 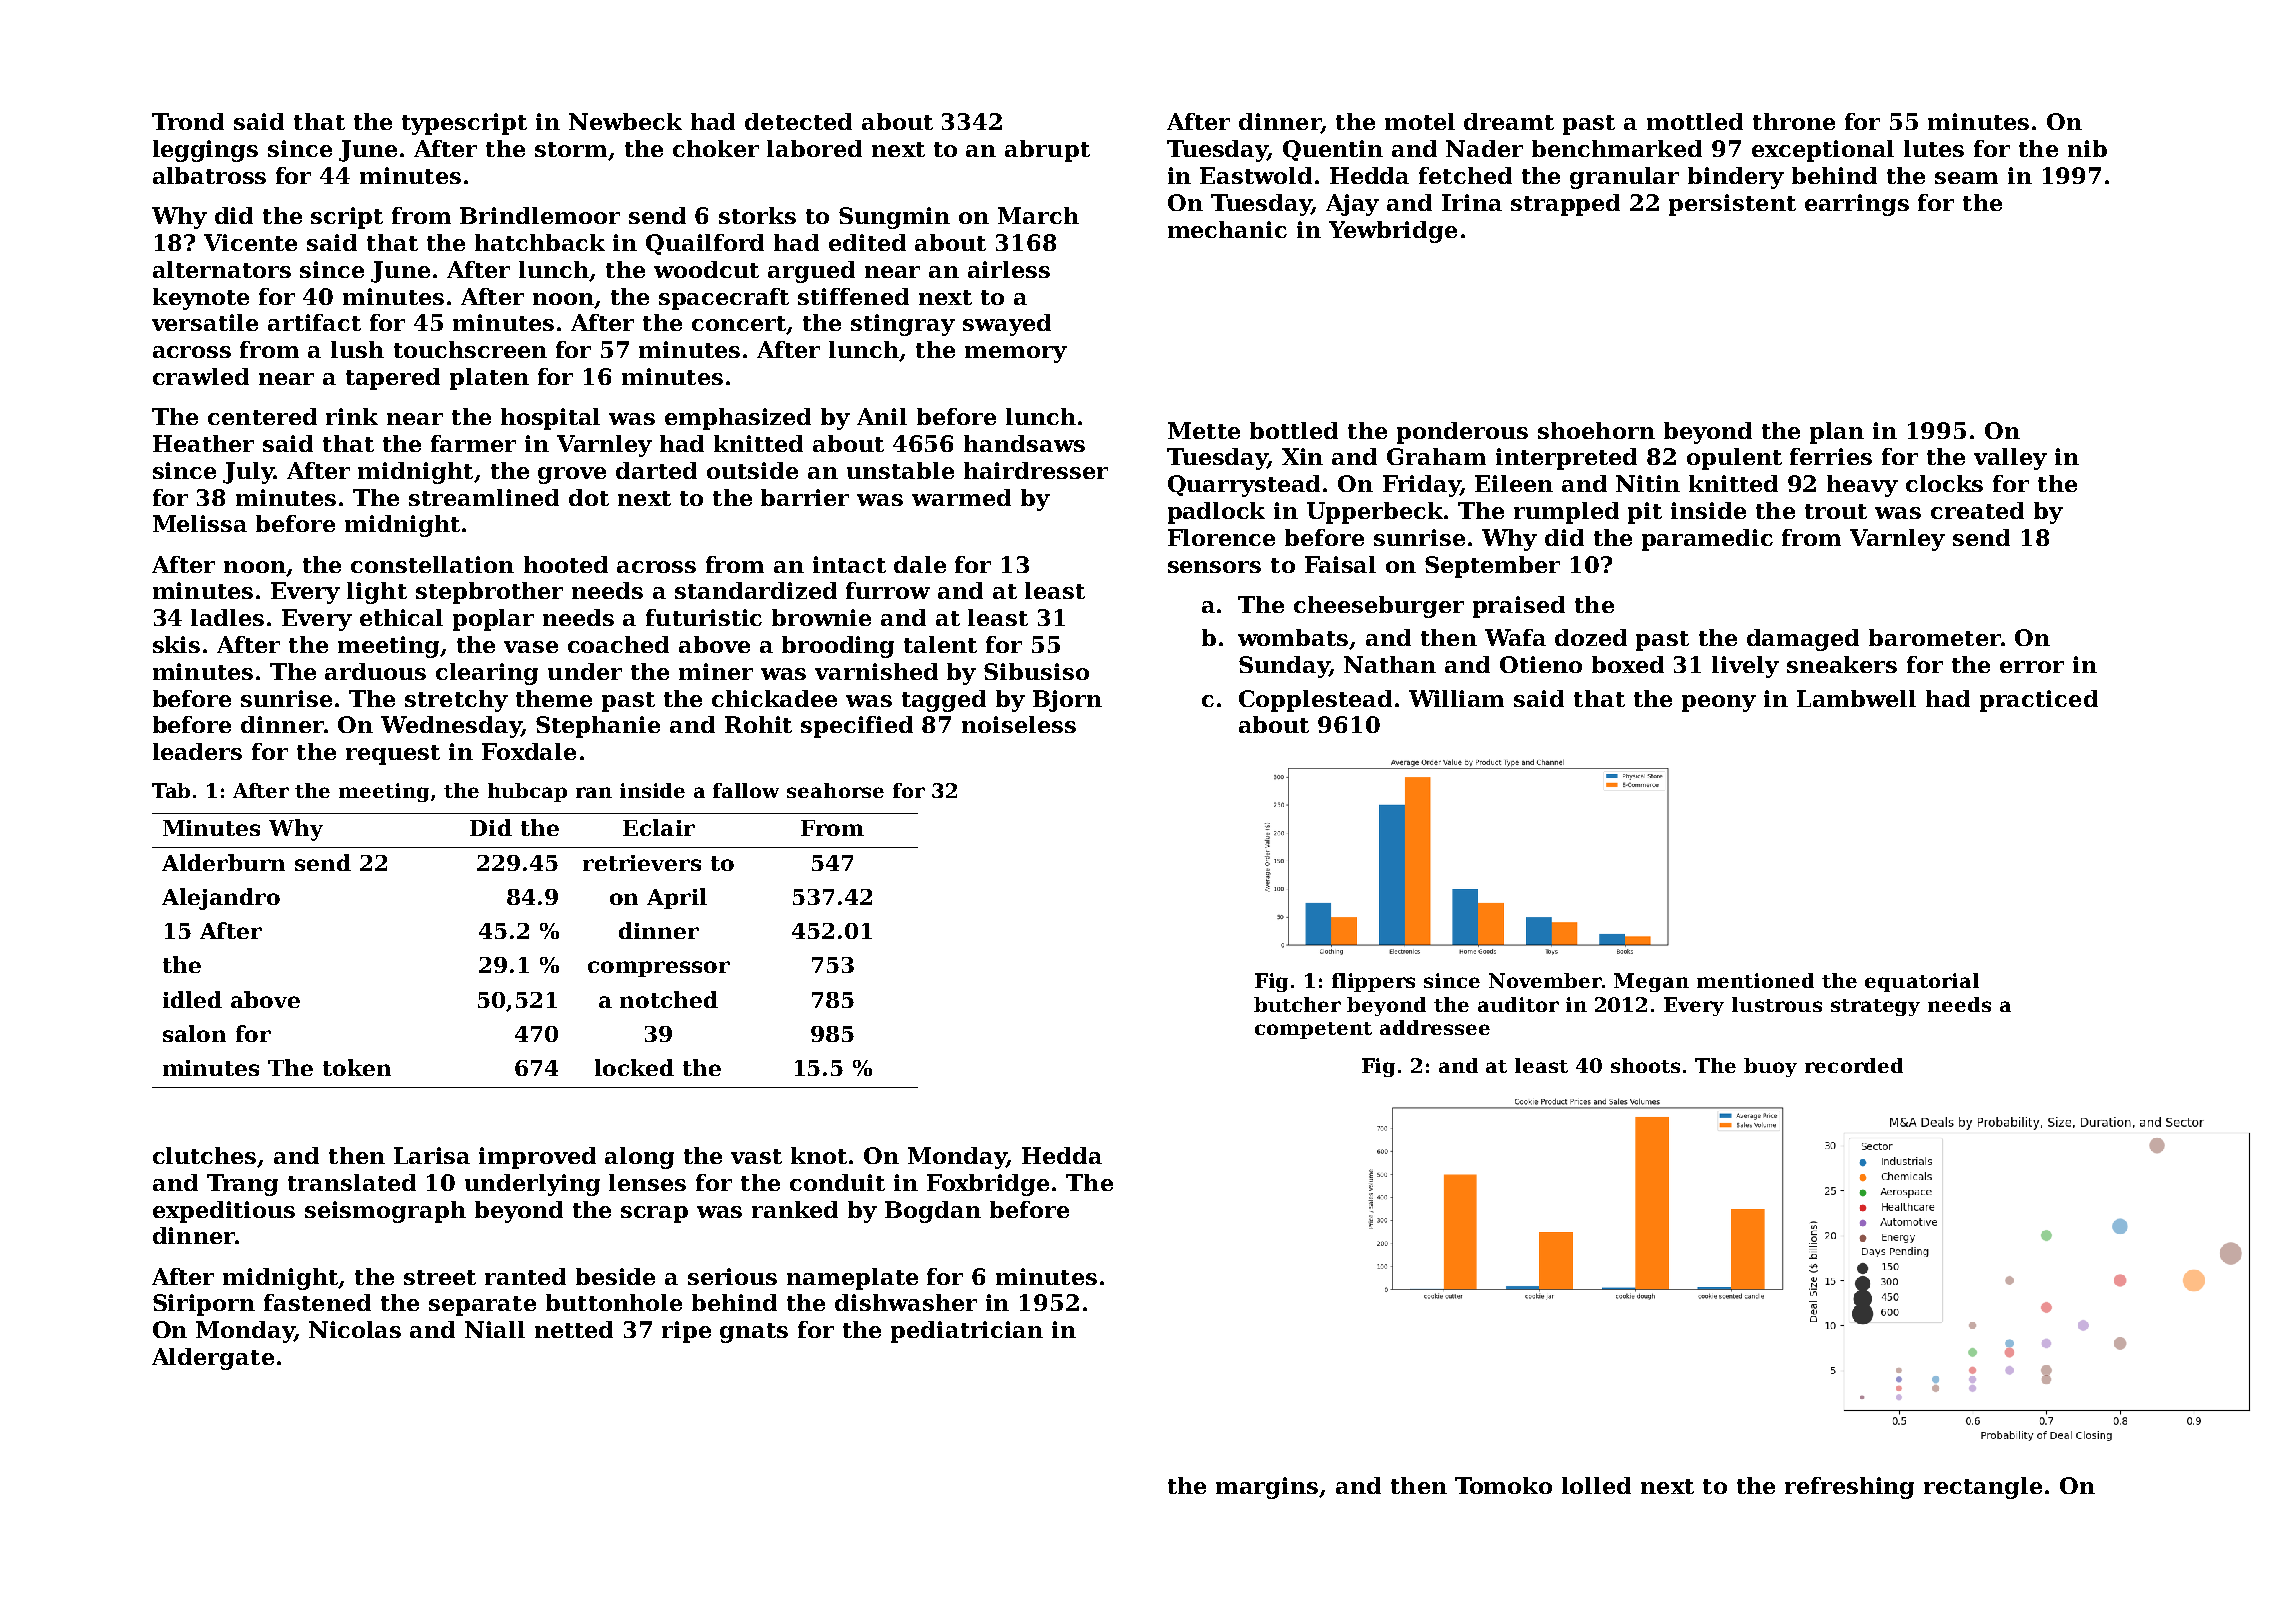 I want to click on praised, so click(x=1519, y=607).
